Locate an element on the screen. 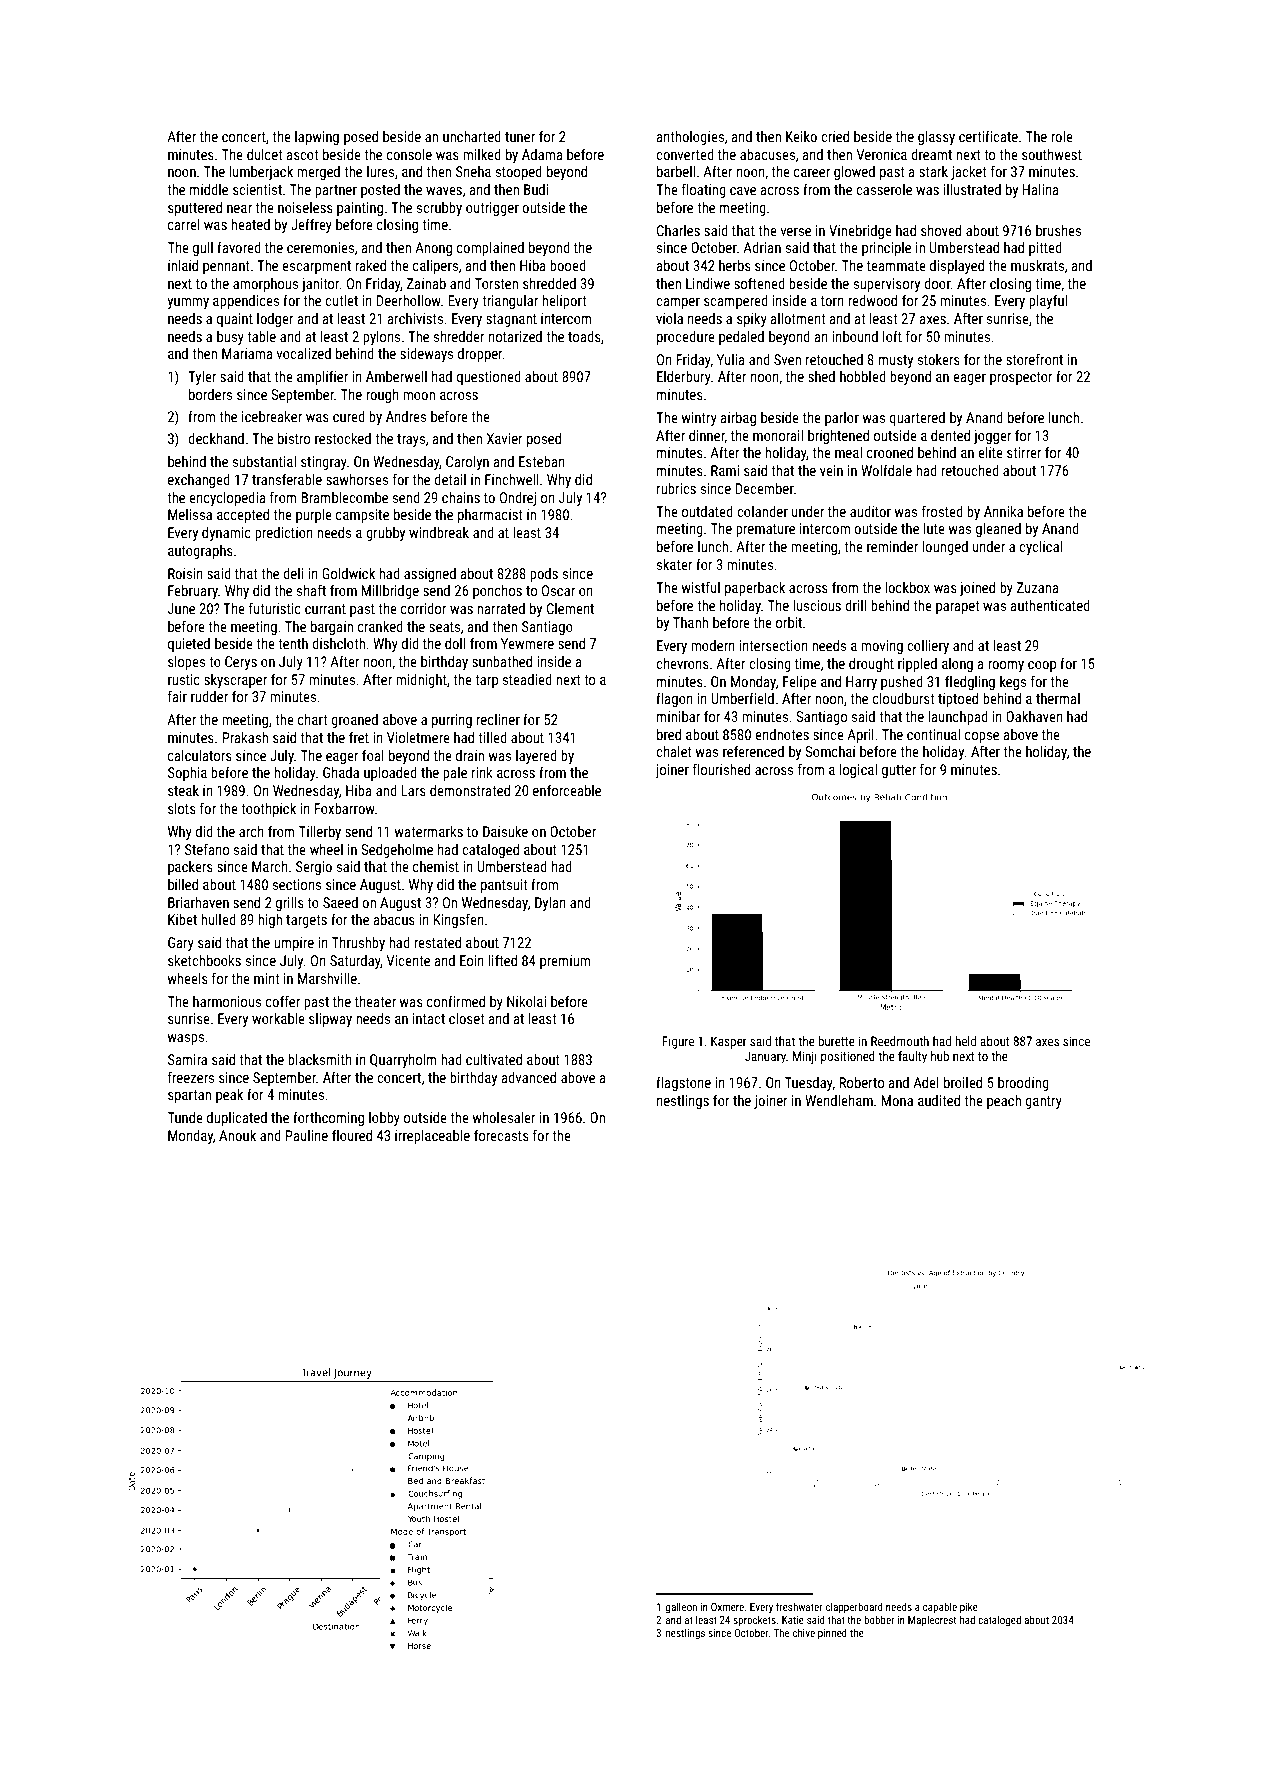  referenced is located at coordinates (753, 751).
